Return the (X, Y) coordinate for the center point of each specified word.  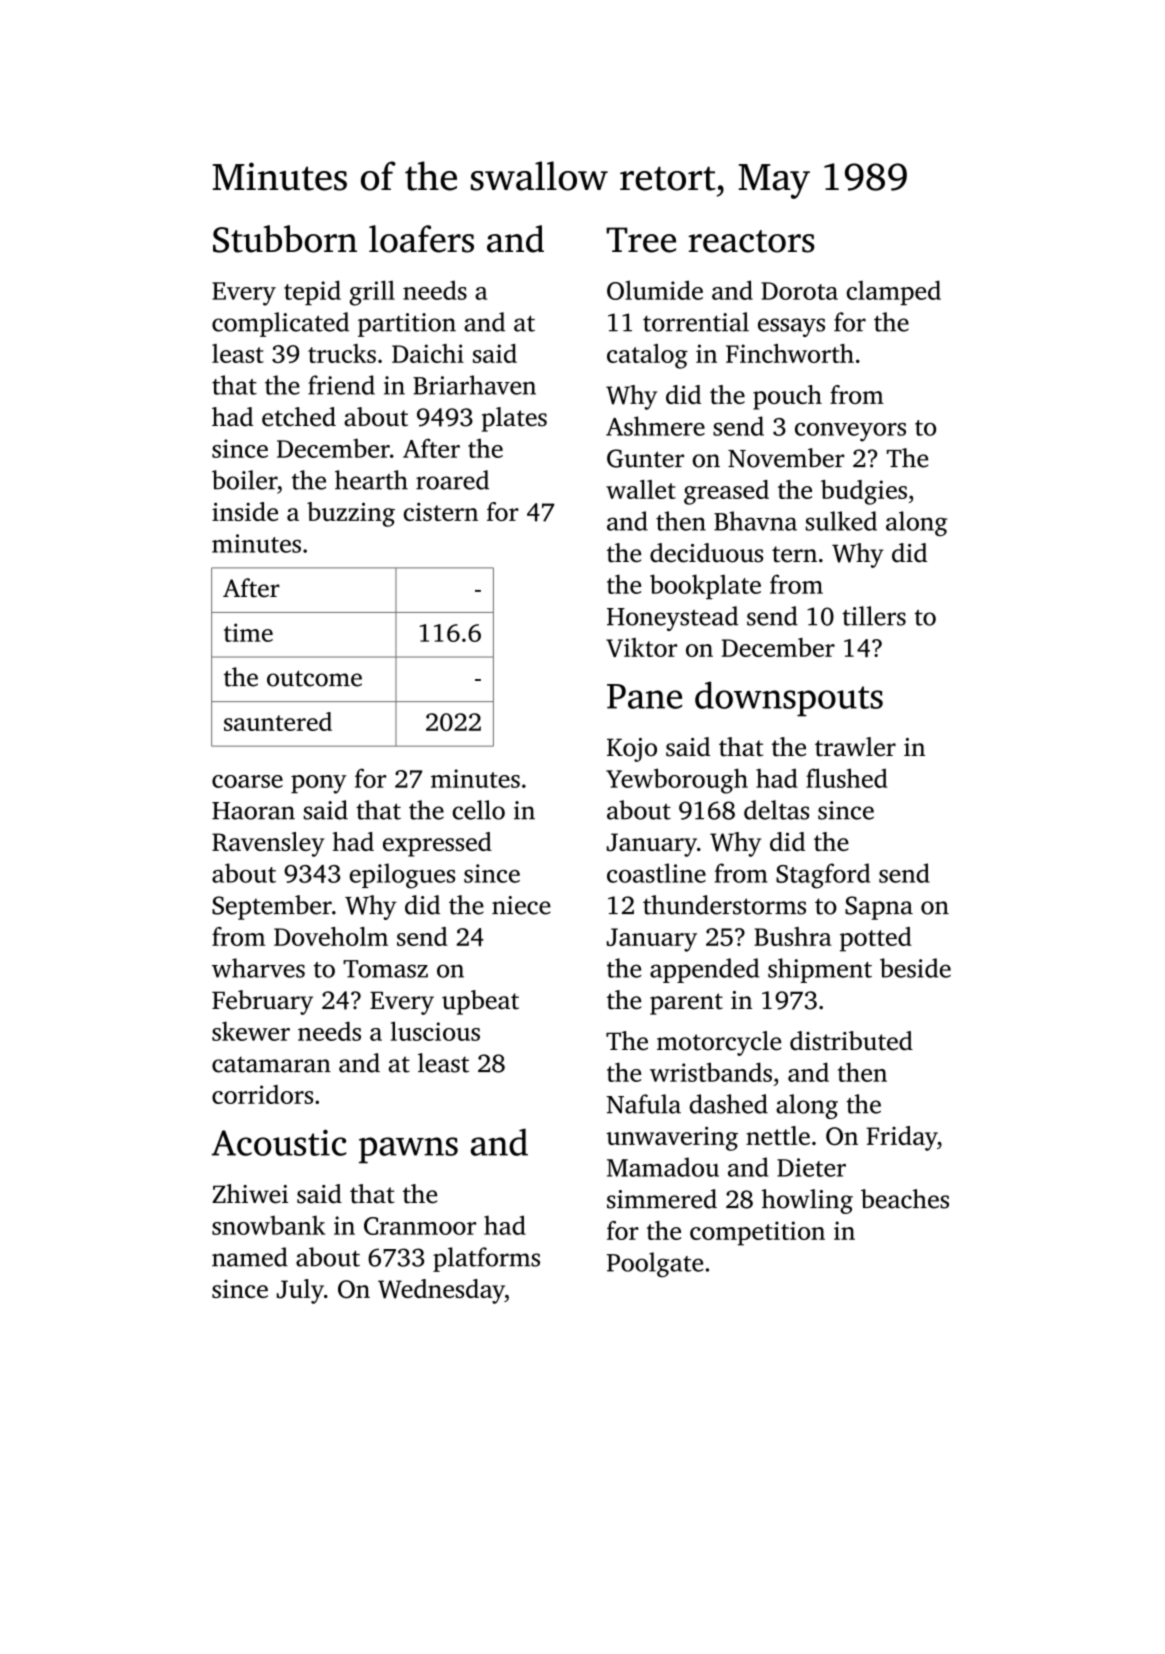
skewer (251, 1031)
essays (791, 327)
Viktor (641, 647)
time (248, 632)
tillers (874, 616)
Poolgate (655, 1264)
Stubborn (285, 239)
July (300, 1291)
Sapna (879, 908)
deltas (776, 810)
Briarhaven (474, 385)
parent (686, 1004)
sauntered (278, 721)
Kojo (632, 750)
